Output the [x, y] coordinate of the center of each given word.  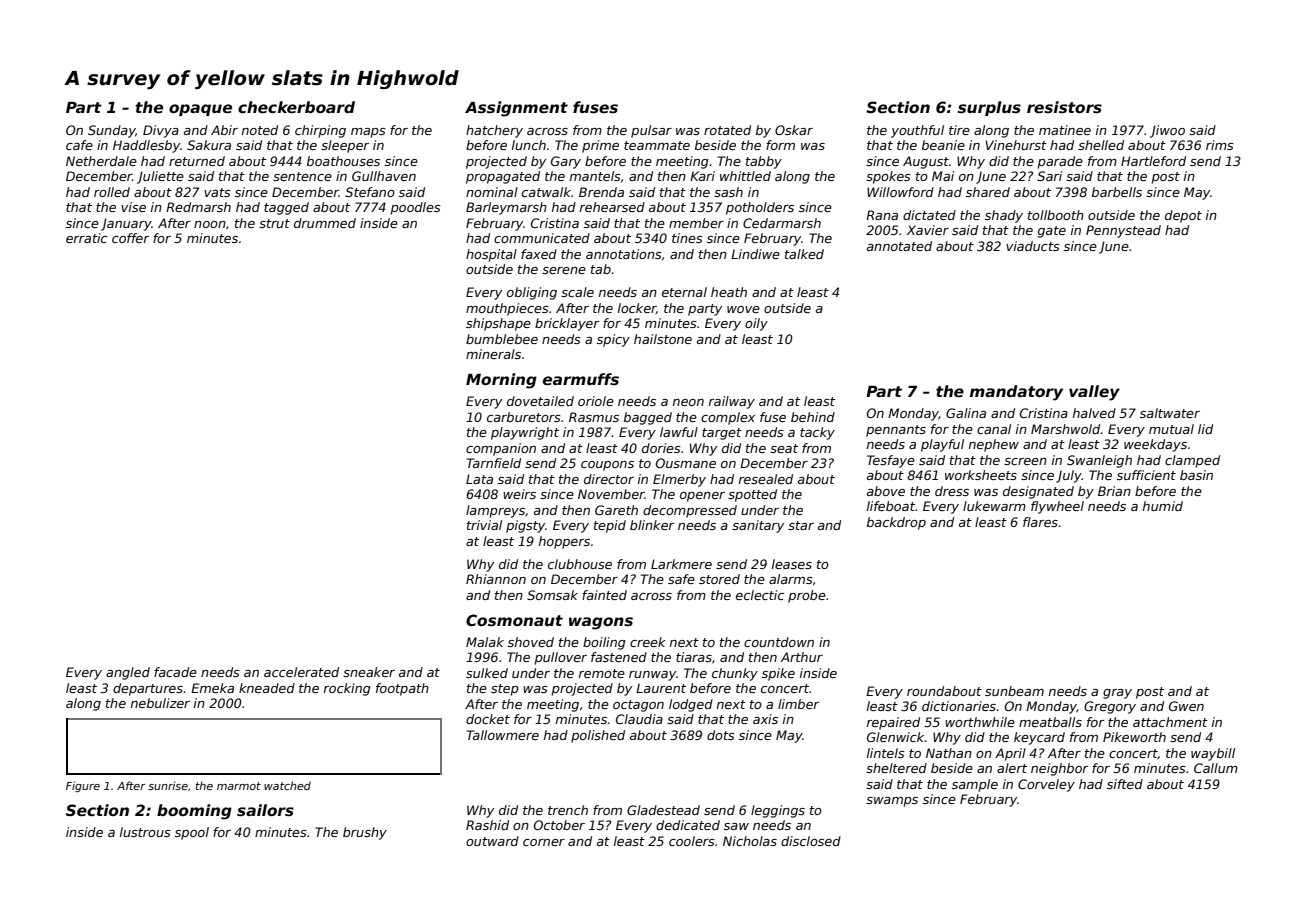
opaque [200, 110]
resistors [1064, 107]
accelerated [301, 672]
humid [1163, 506]
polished [598, 736]
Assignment [516, 109]
